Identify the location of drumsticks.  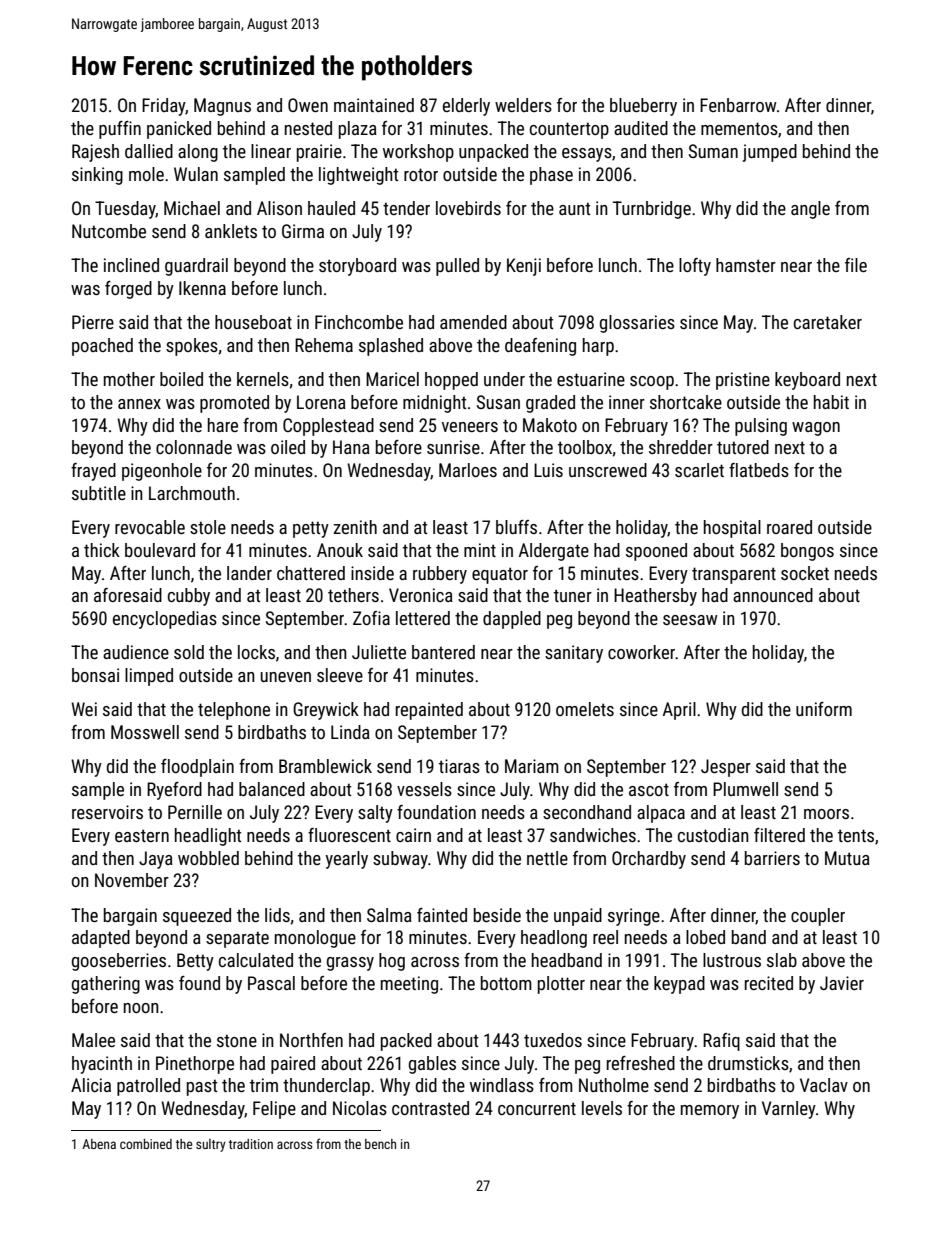
(748, 1063).
